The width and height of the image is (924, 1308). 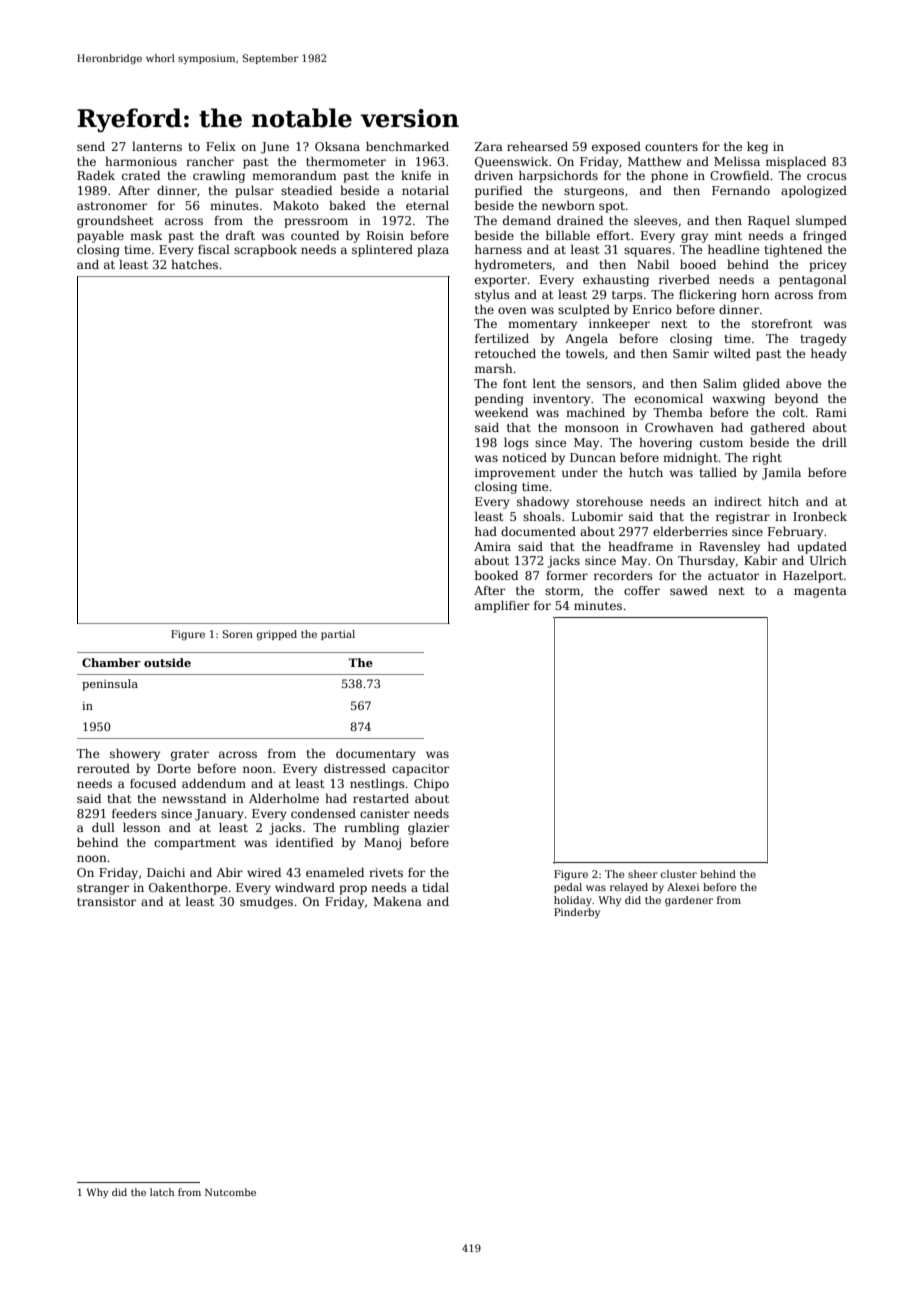 What do you see at coordinates (820, 516) in the image?
I see `Ironbeck` at bounding box center [820, 516].
